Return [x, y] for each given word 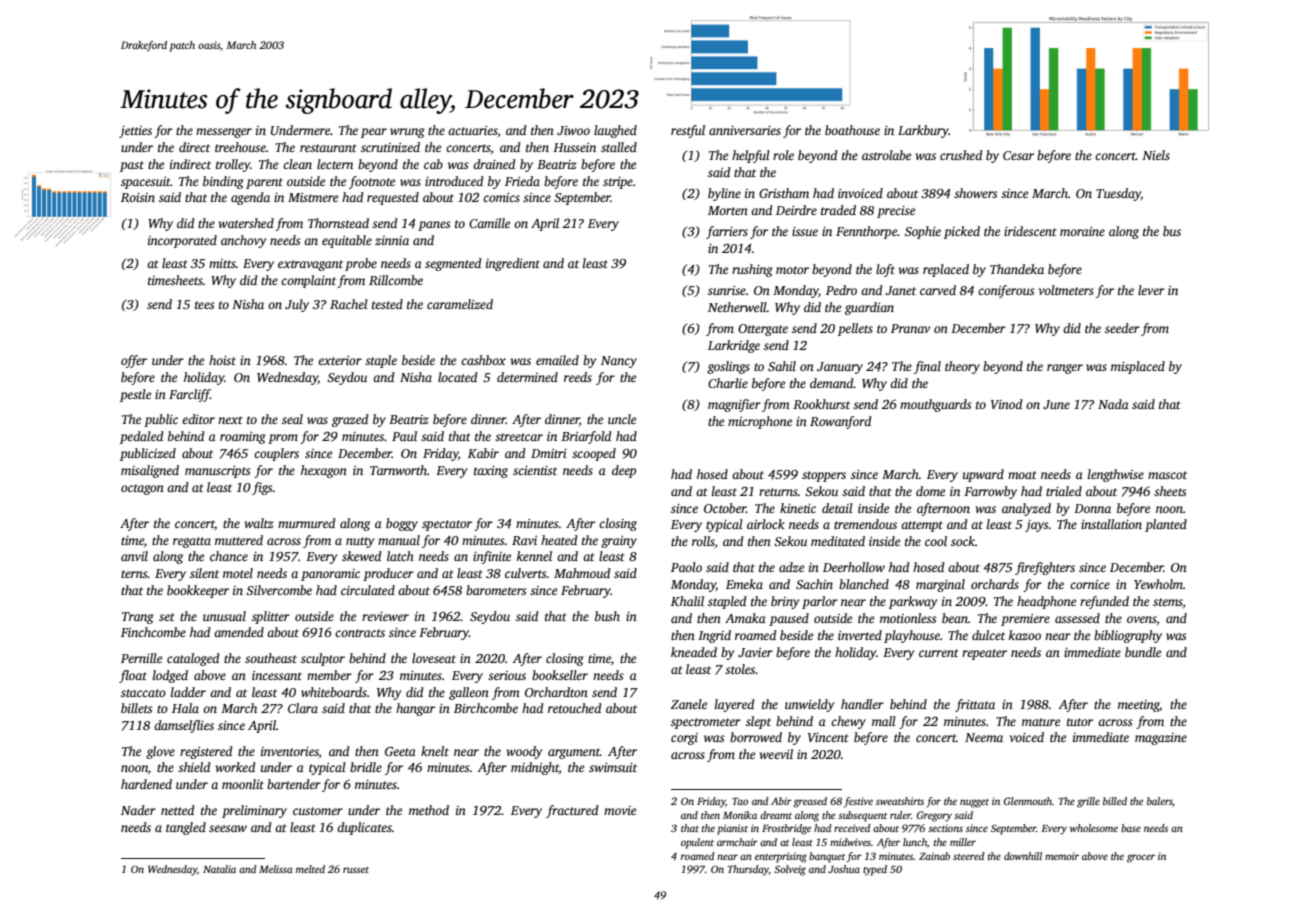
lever [1151, 290]
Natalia [219, 869]
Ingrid [714, 636]
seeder [1122, 328]
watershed [246, 223]
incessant [277, 675]
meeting [1139, 706]
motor [792, 270]
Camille [489, 223]
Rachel [349, 304]
